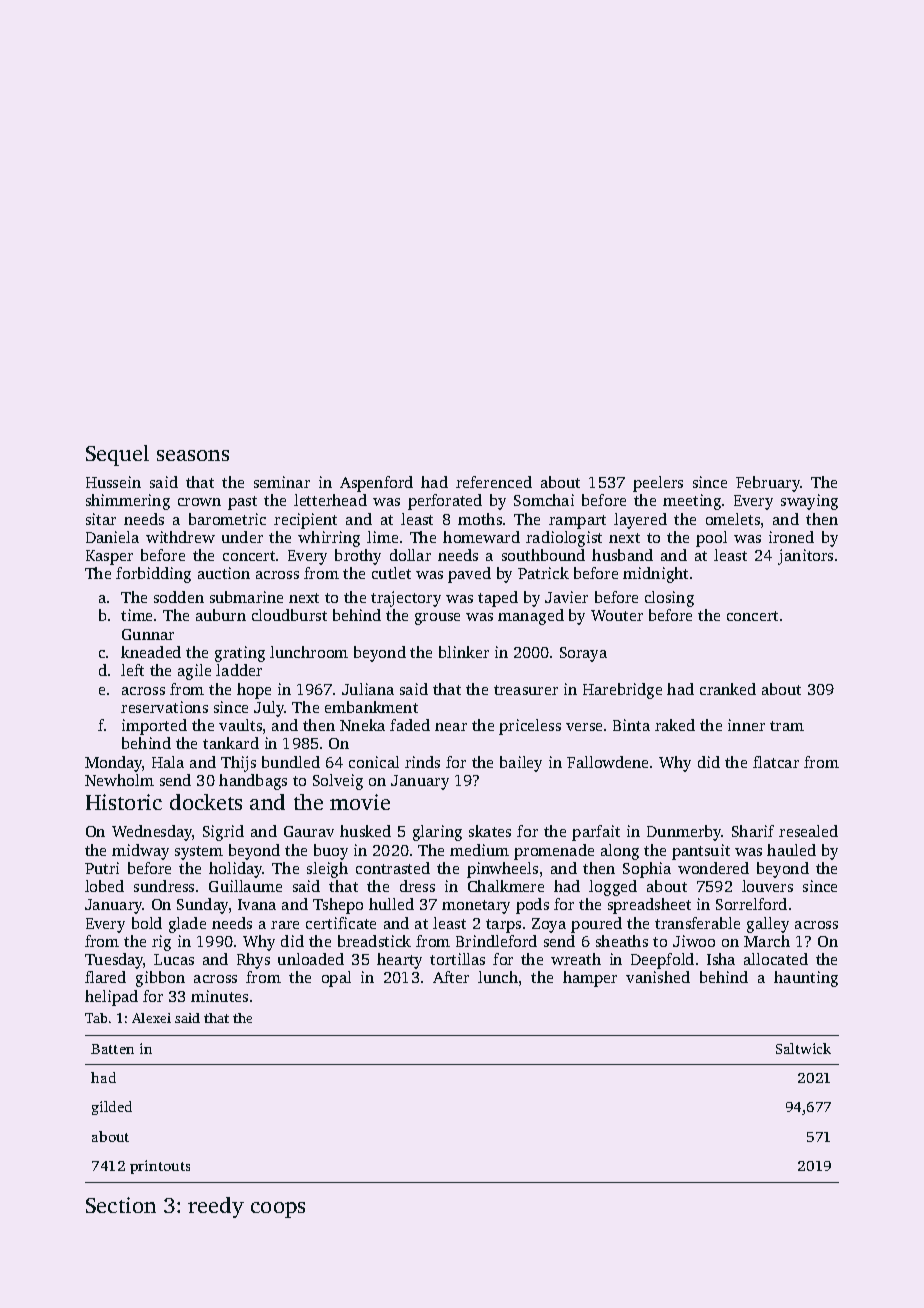  What do you see at coordinates (253, 782) in the page?
I see `handbags` at bounding box center [253, 782].
